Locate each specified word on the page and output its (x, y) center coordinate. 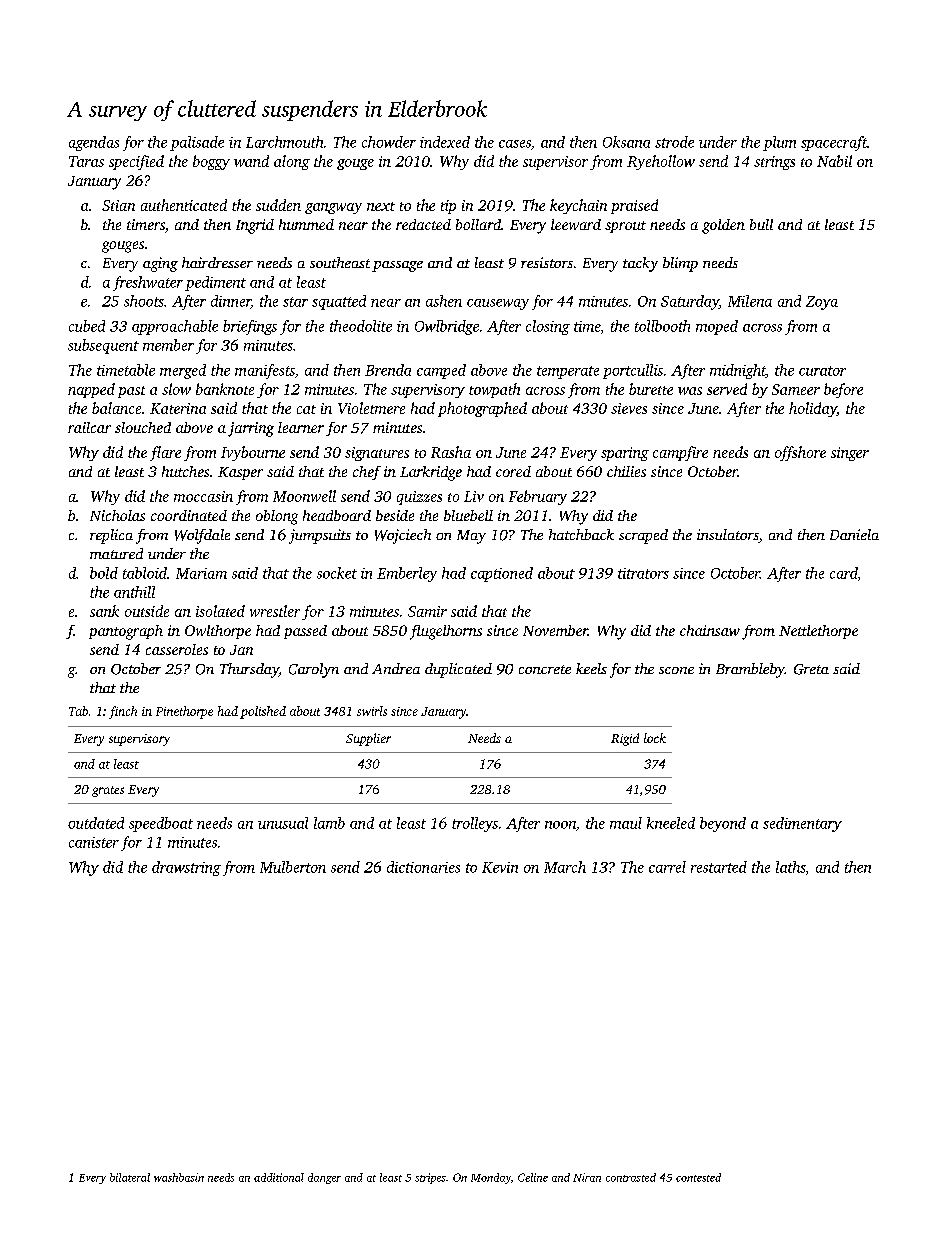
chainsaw (710, 630)
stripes (430, 1178)
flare (165, 453)
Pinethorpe (184, 712)
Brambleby (750, 670)
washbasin (179, 1177)
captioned (502, 574)
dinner (231, 302)
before (843, 390)
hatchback (581, 534)
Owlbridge (447, 327)
